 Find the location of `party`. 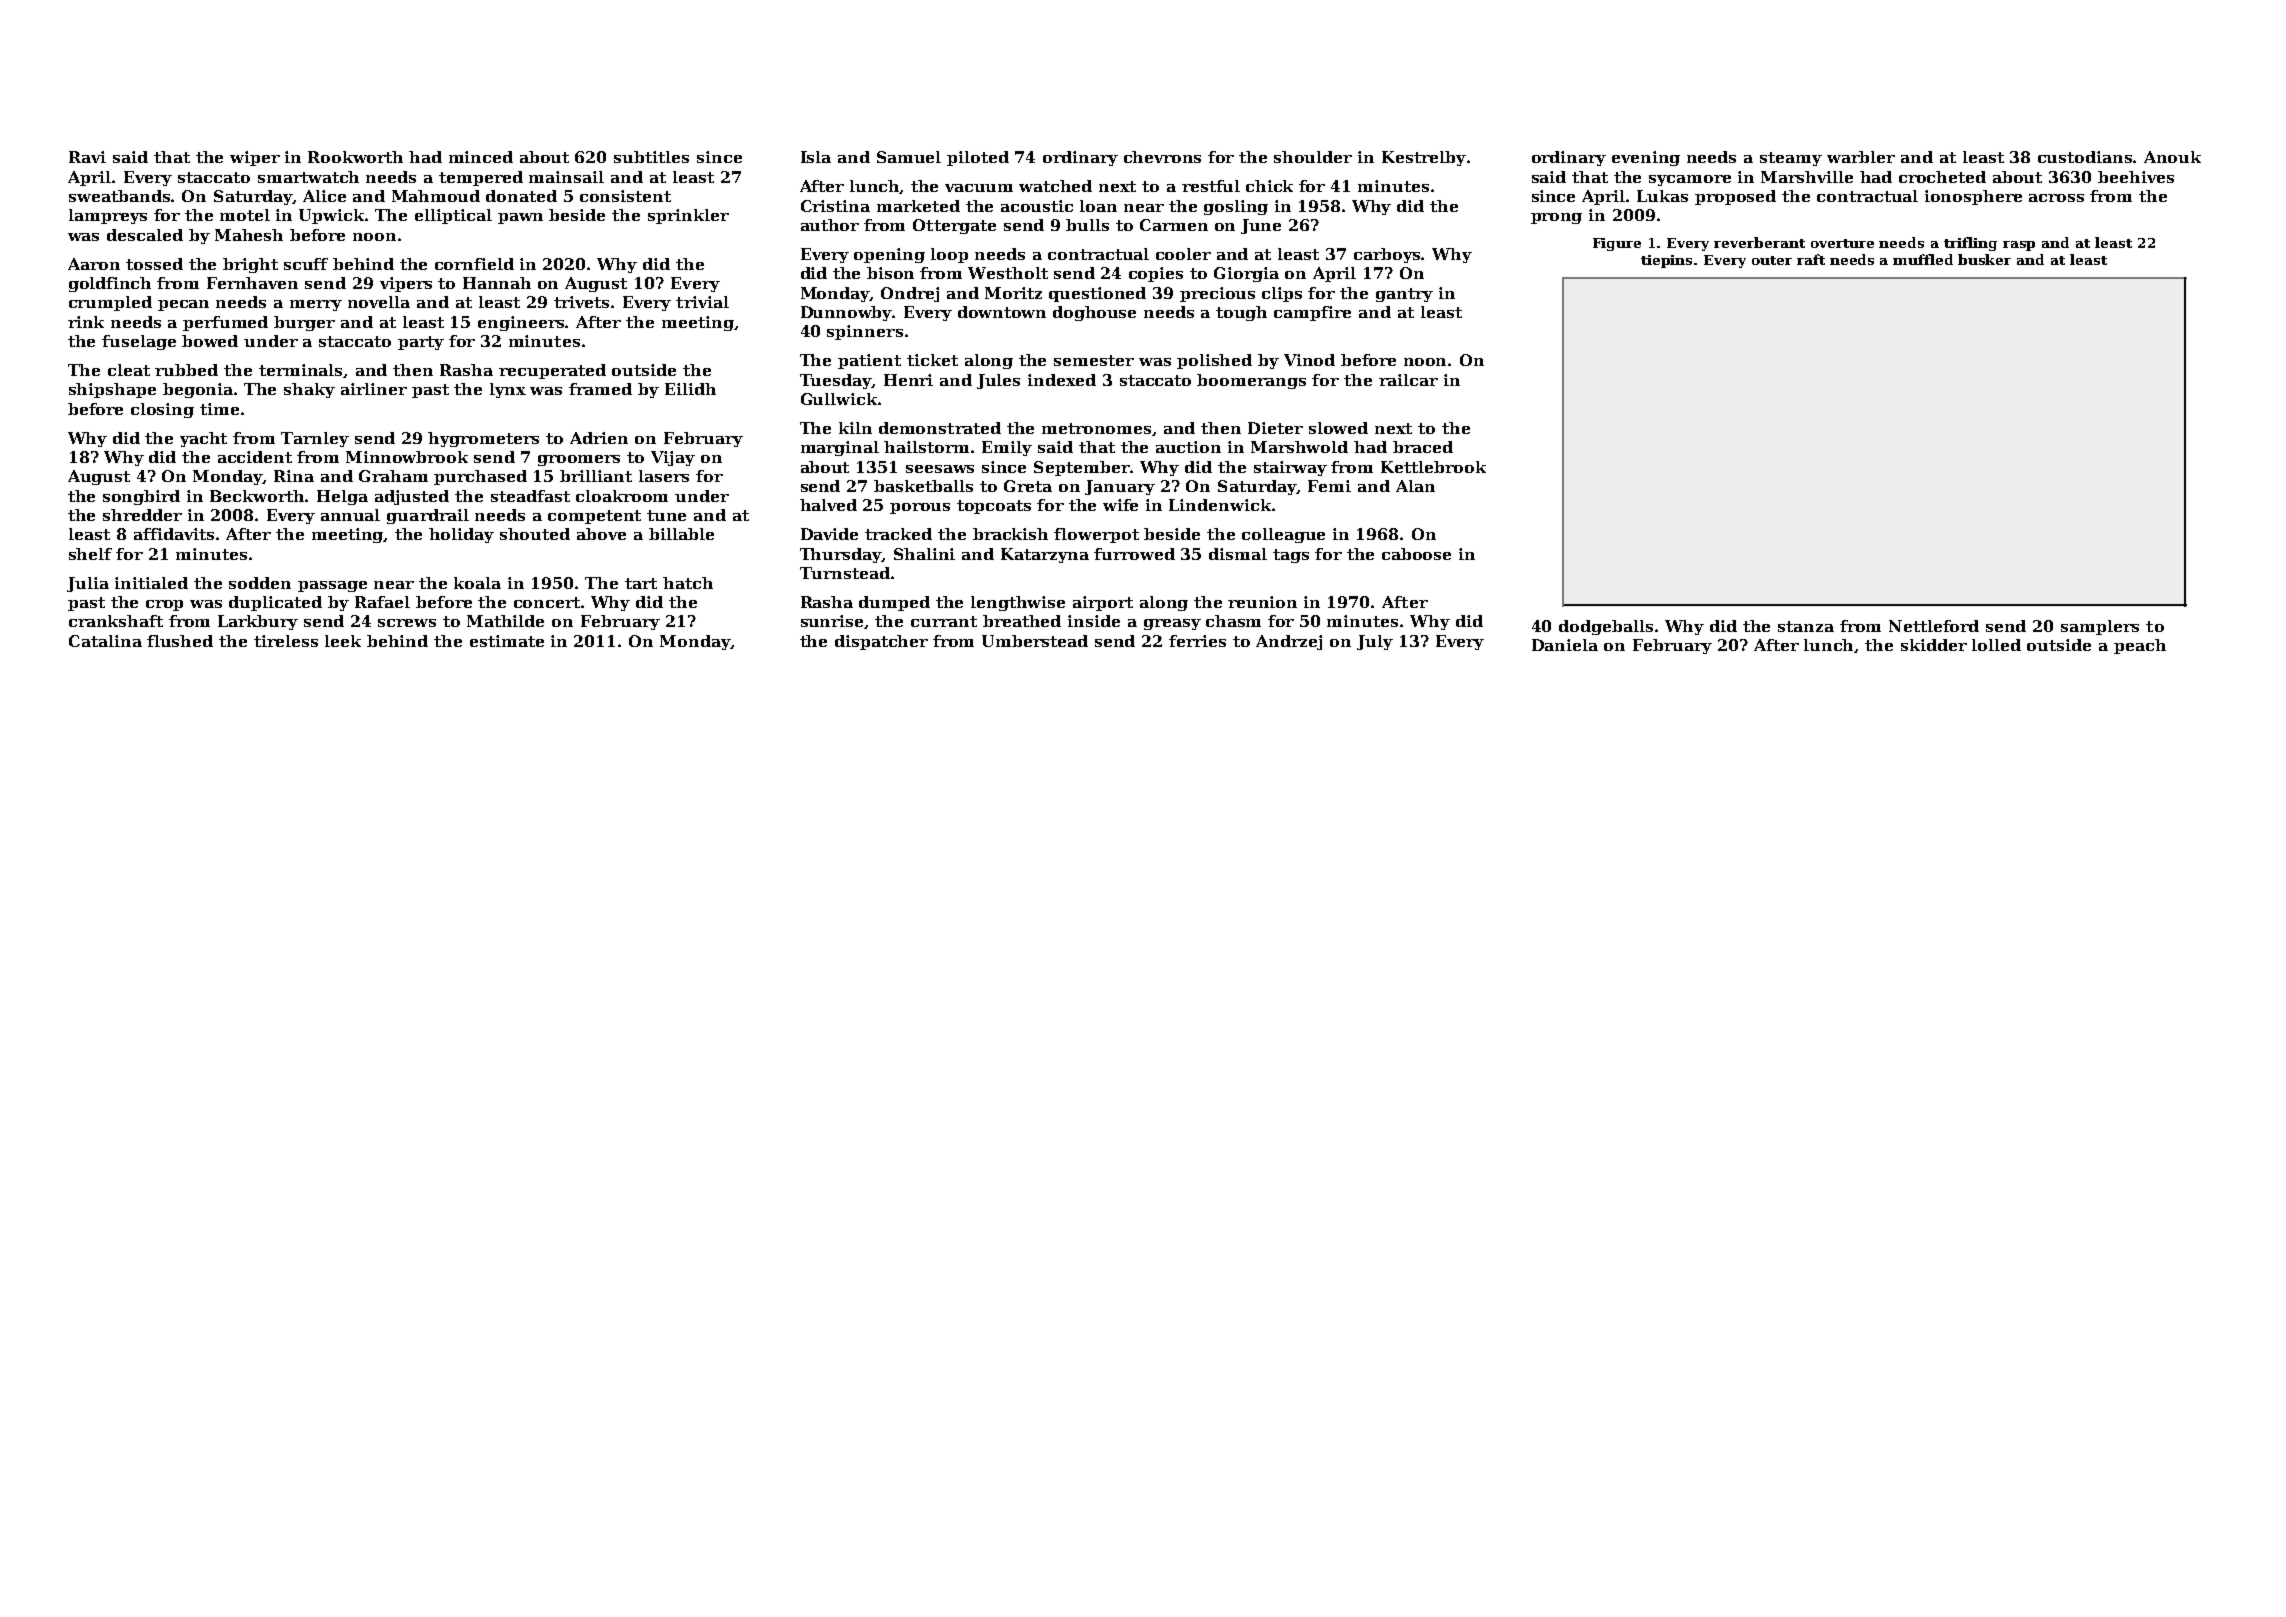

party is located at coordinates (421, 343).
